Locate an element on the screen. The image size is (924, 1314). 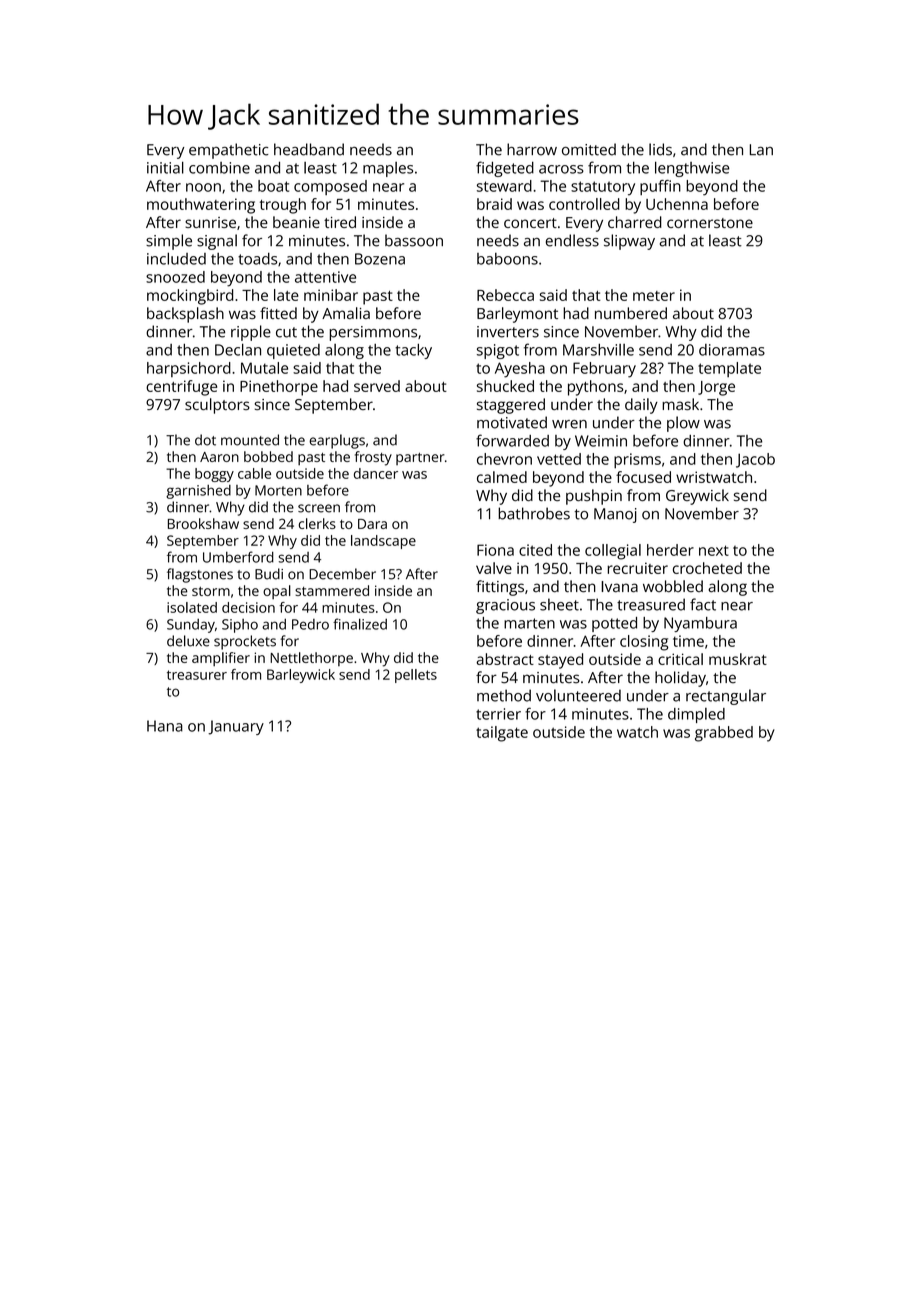
January is located at coordinates (236, 727).
